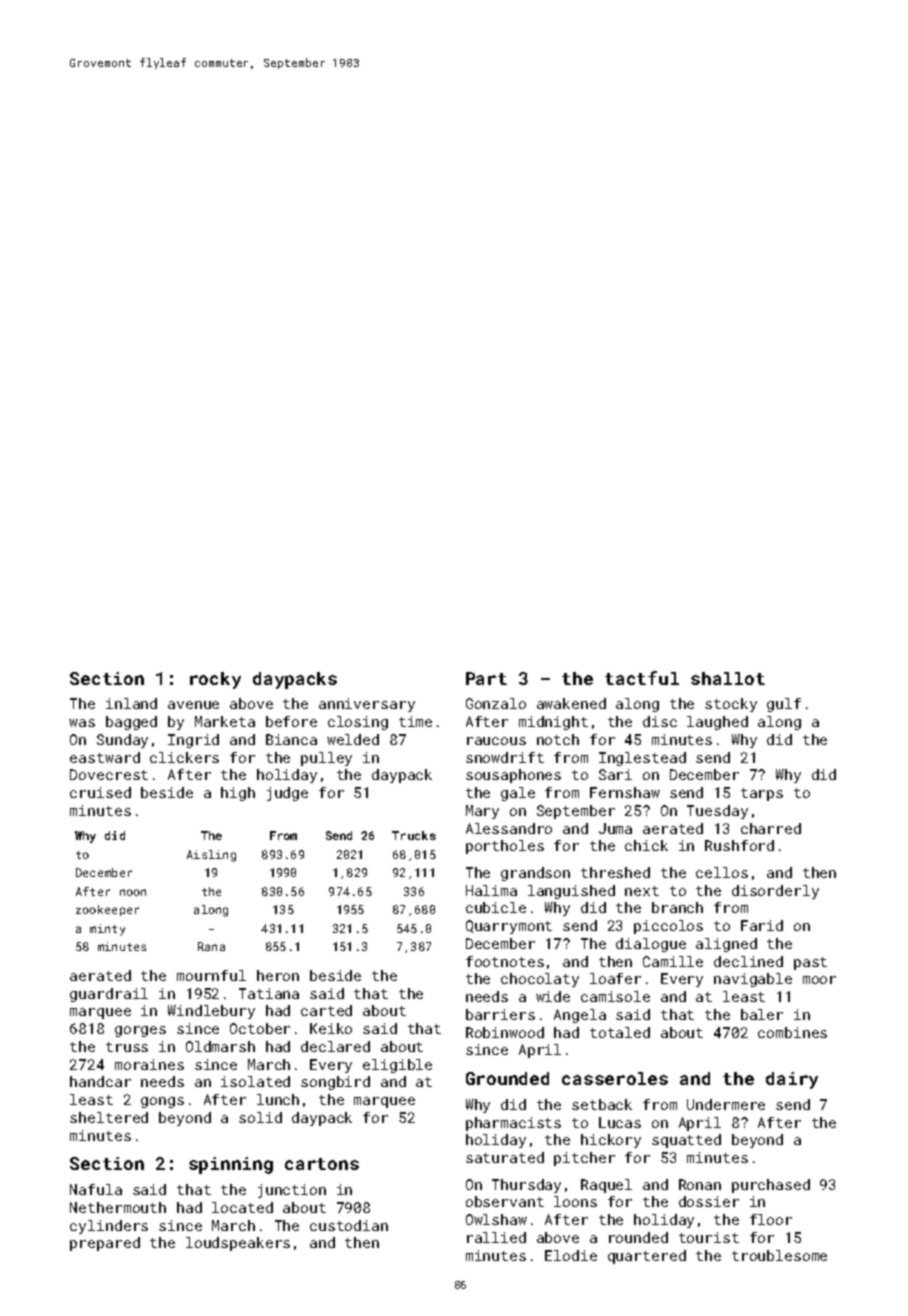 The image size is (908, 1316). Describe the element at coordinates (496, 907) in the screenshot. I see `cubicle` at that location.
